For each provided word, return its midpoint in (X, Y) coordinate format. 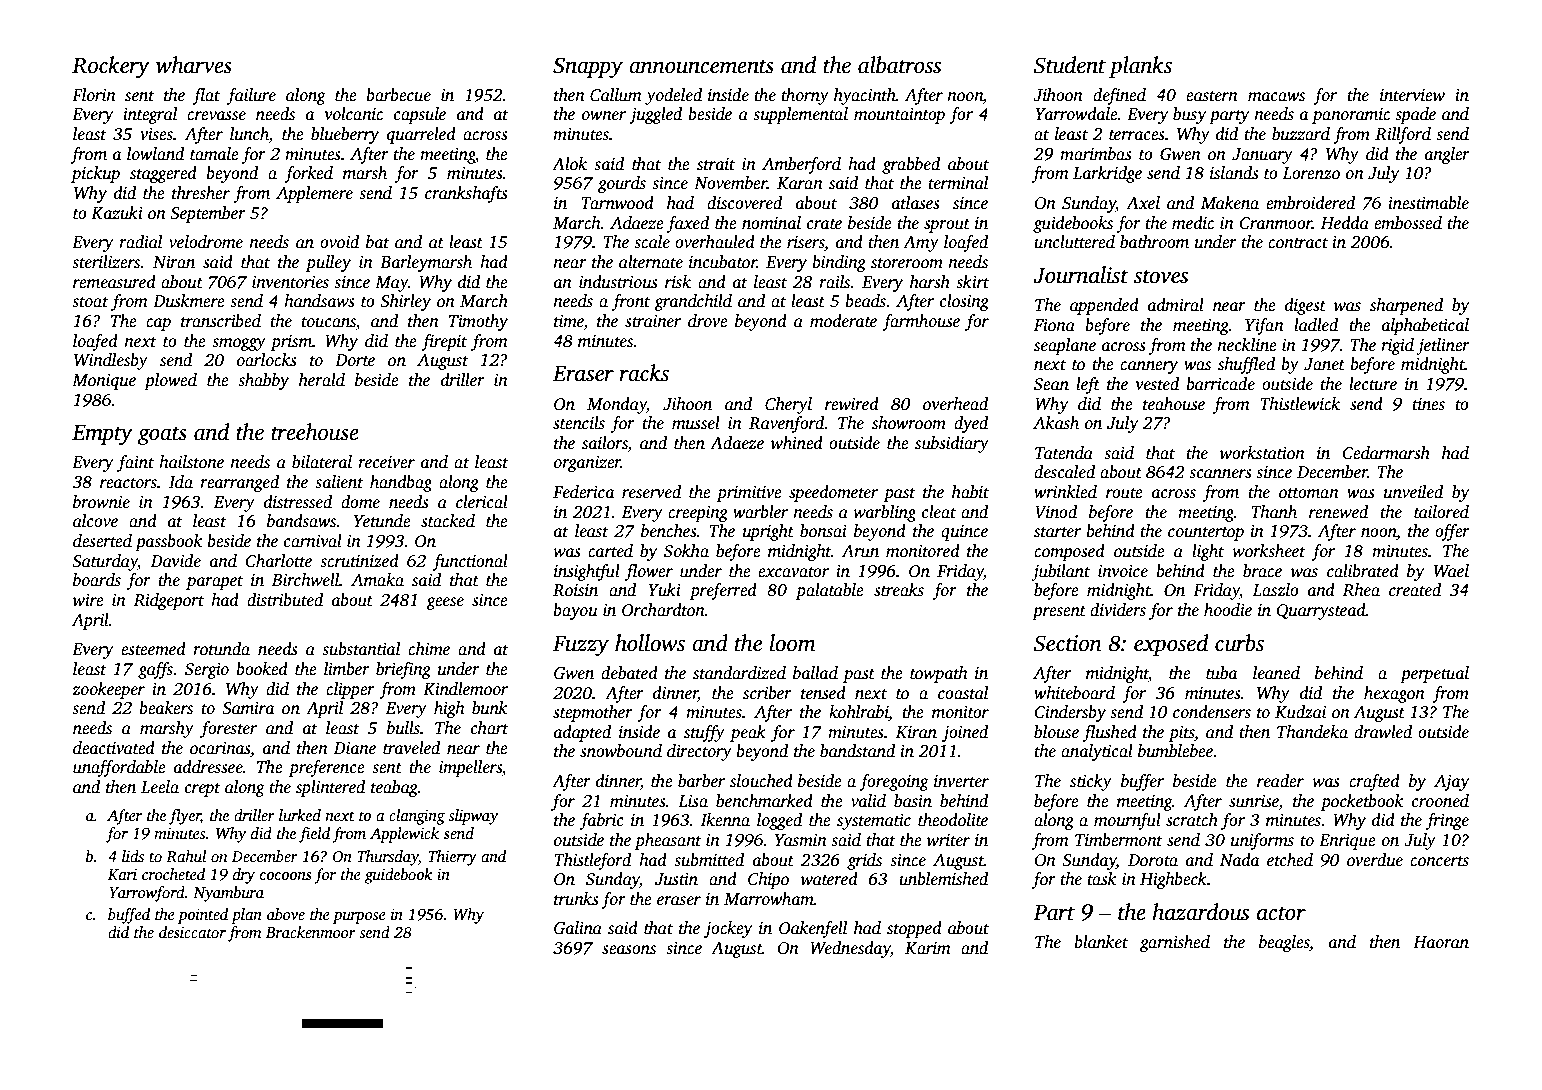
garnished (1175, 943)
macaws (1276, 97)
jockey (728, 929)
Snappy (588, 67)
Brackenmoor (311, 932)
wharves (194, 65)
